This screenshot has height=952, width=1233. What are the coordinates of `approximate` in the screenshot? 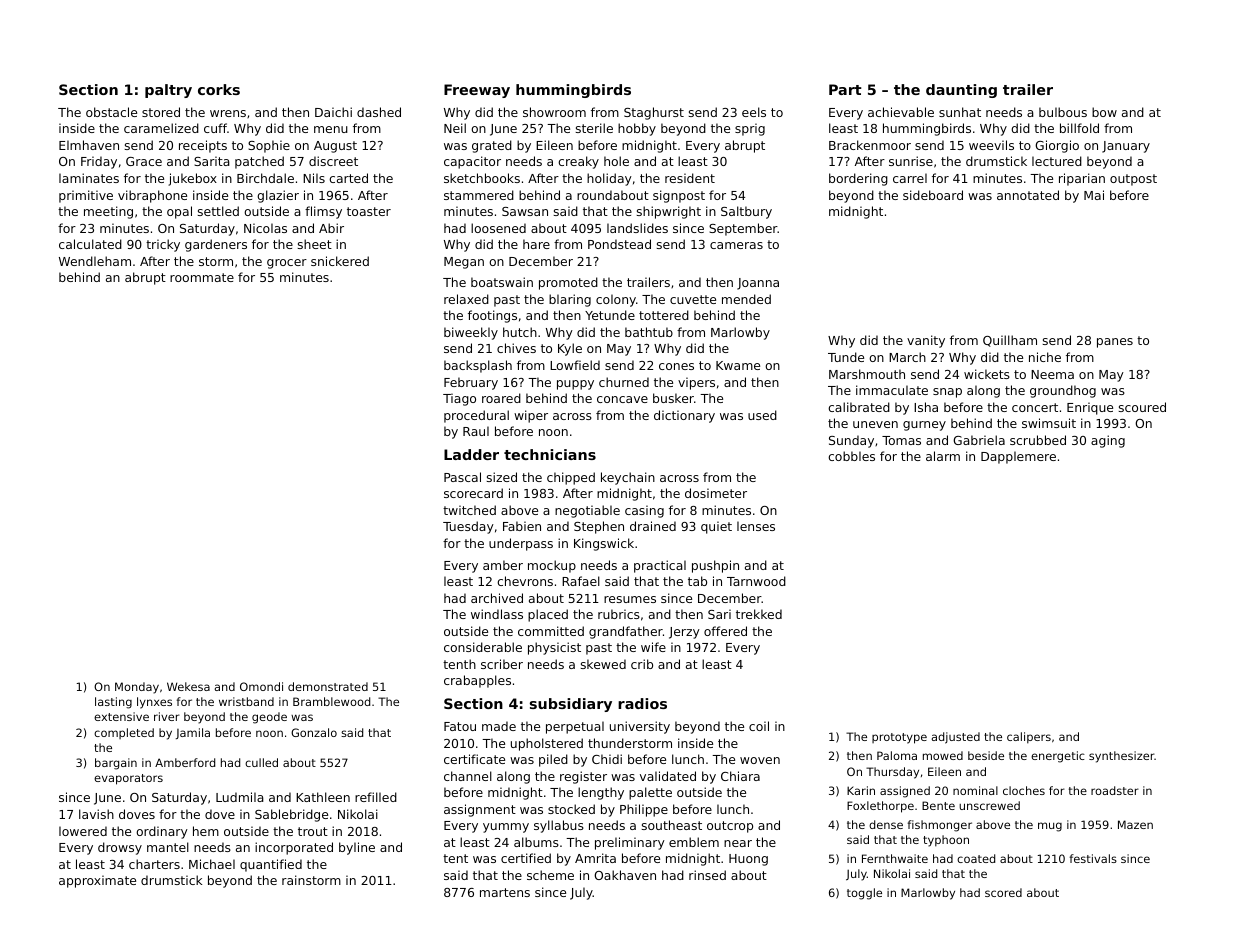 It's located at (97, 881).
